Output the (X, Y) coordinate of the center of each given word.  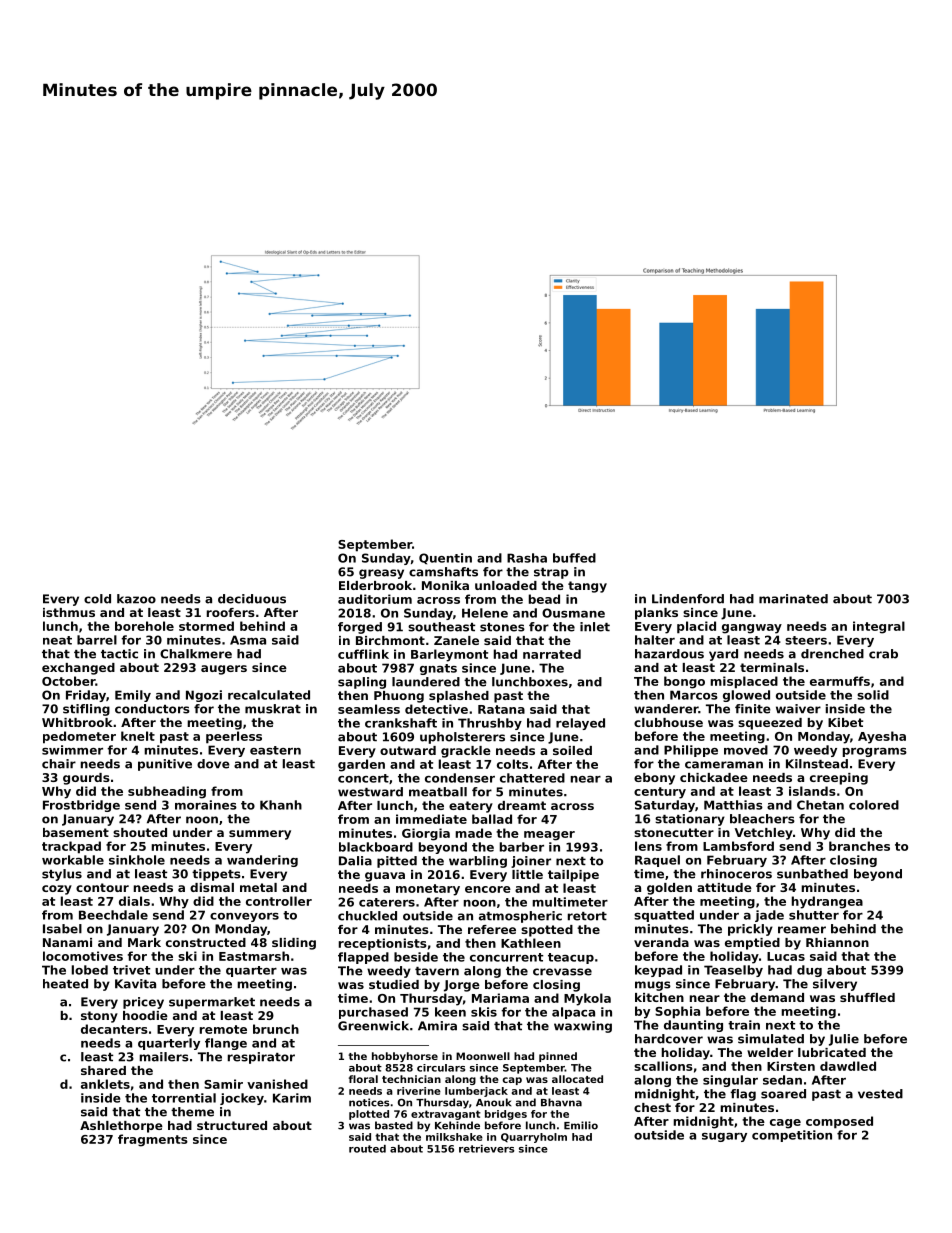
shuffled (867, 997)
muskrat (273, 709)
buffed (574, 558)
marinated (793, 599)
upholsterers (462, 738)
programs (875, 752)
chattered (532, 778)
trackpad (71, 847)
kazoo (136, 599)
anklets (105, 1084)
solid (873, 695)
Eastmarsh (254, 956)
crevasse (562, 972)
